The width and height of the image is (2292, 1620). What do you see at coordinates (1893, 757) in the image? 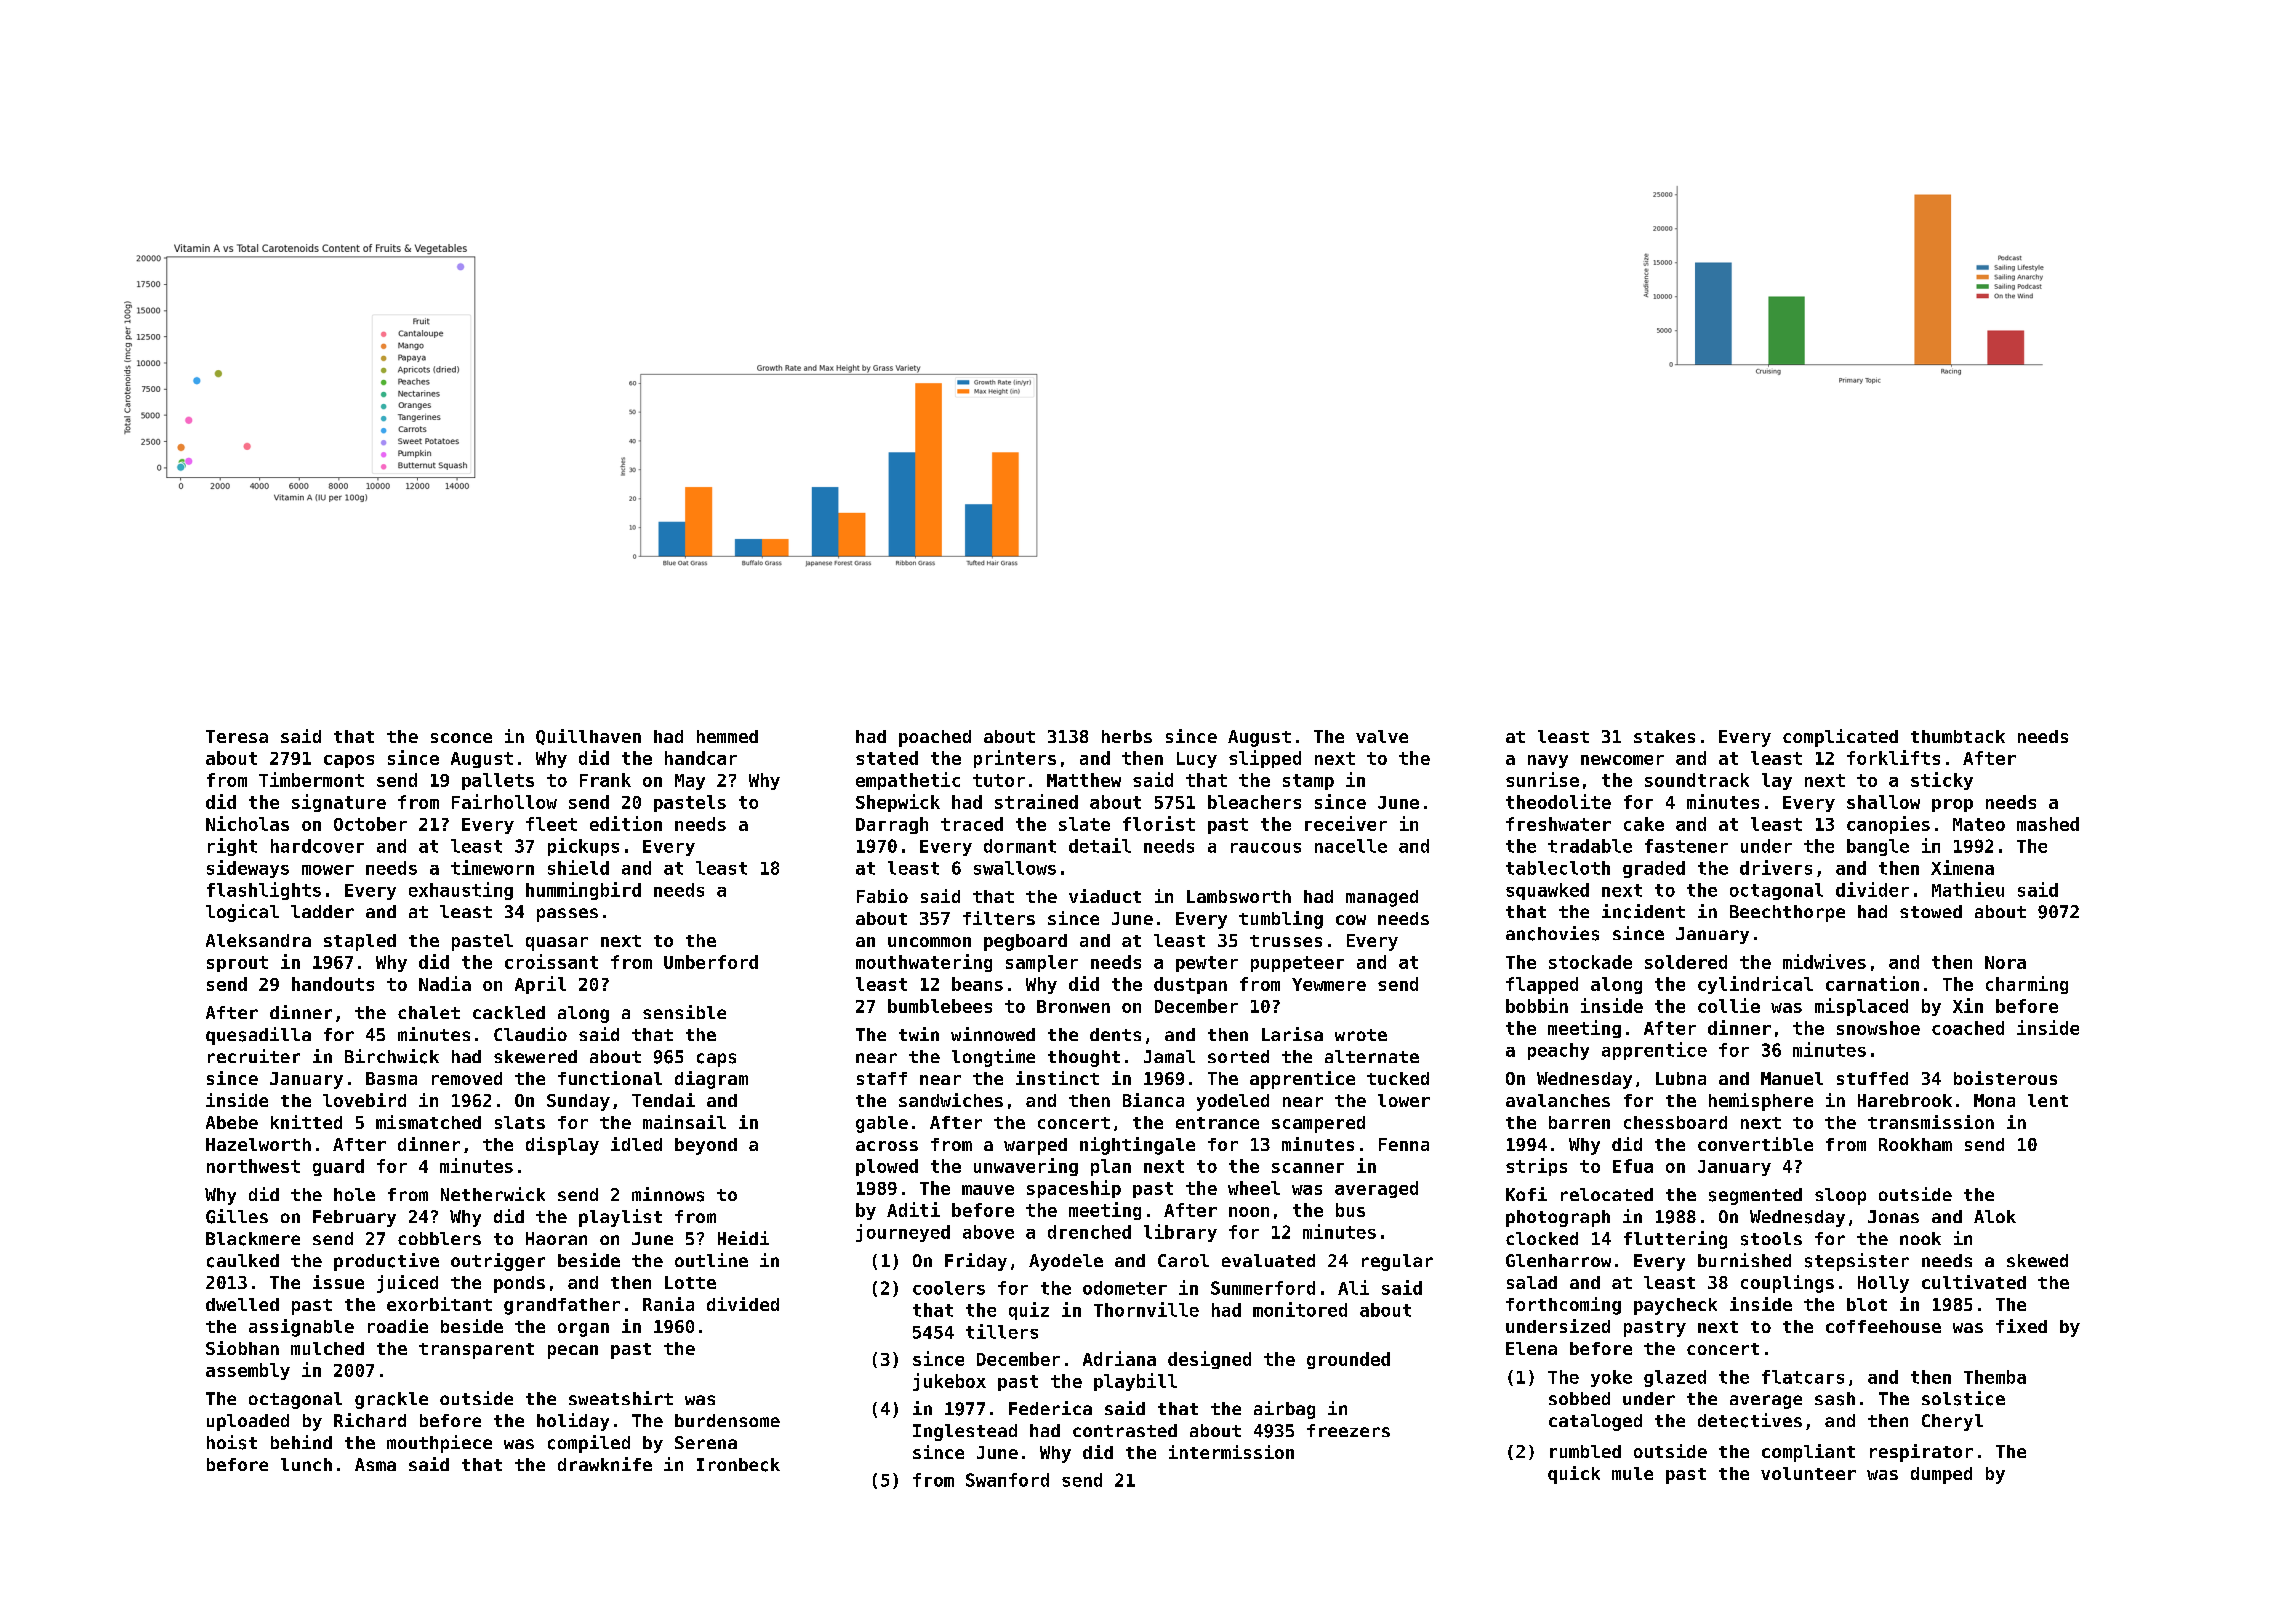
I see `forklifts` at bounding box center [1893, 757].
